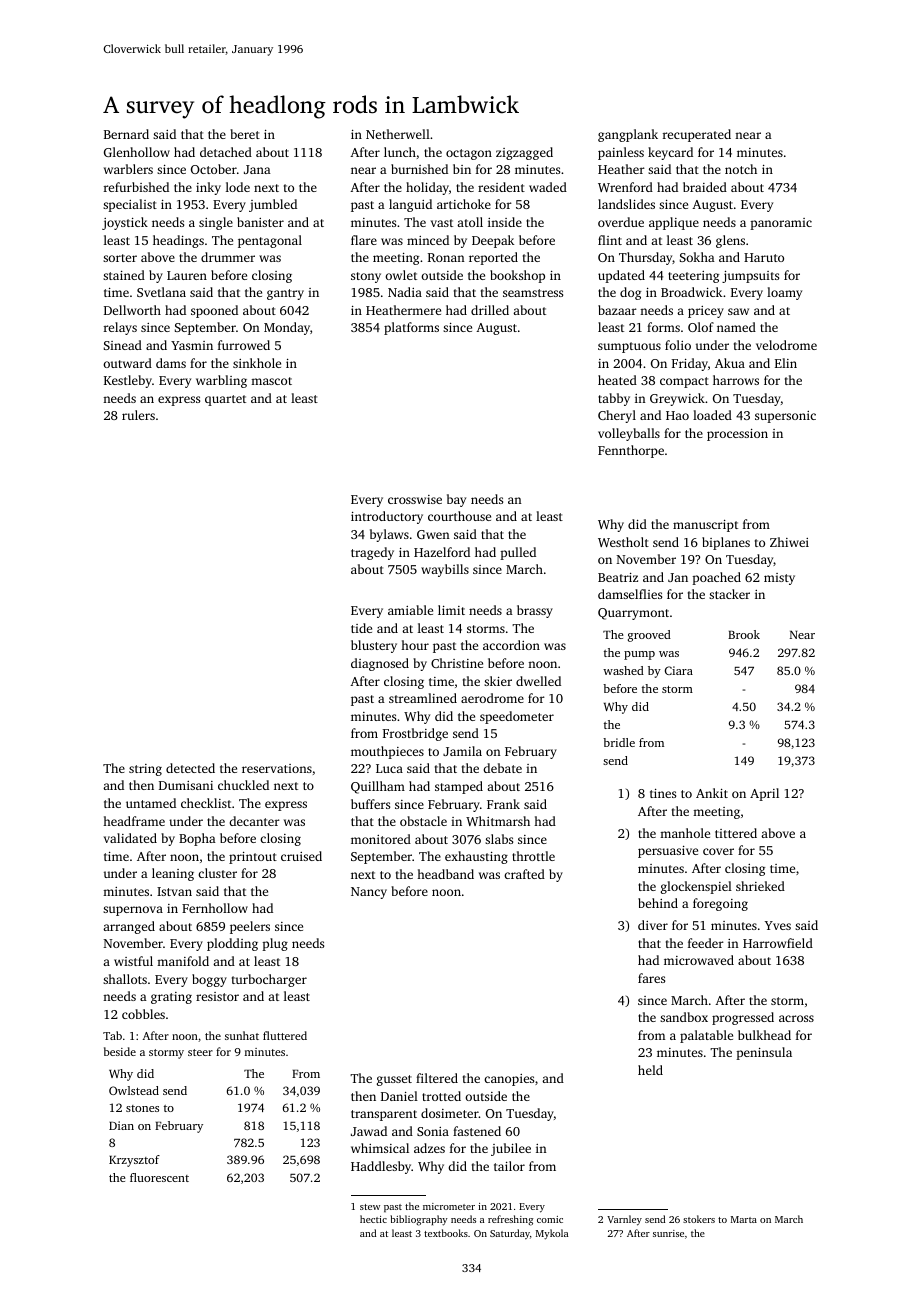 Image resolution: width=924 pixels, height=1308 pixels. What do you see at coordinates (764, 794) in the document?
I see `April` at bounding box center [764, 794].
